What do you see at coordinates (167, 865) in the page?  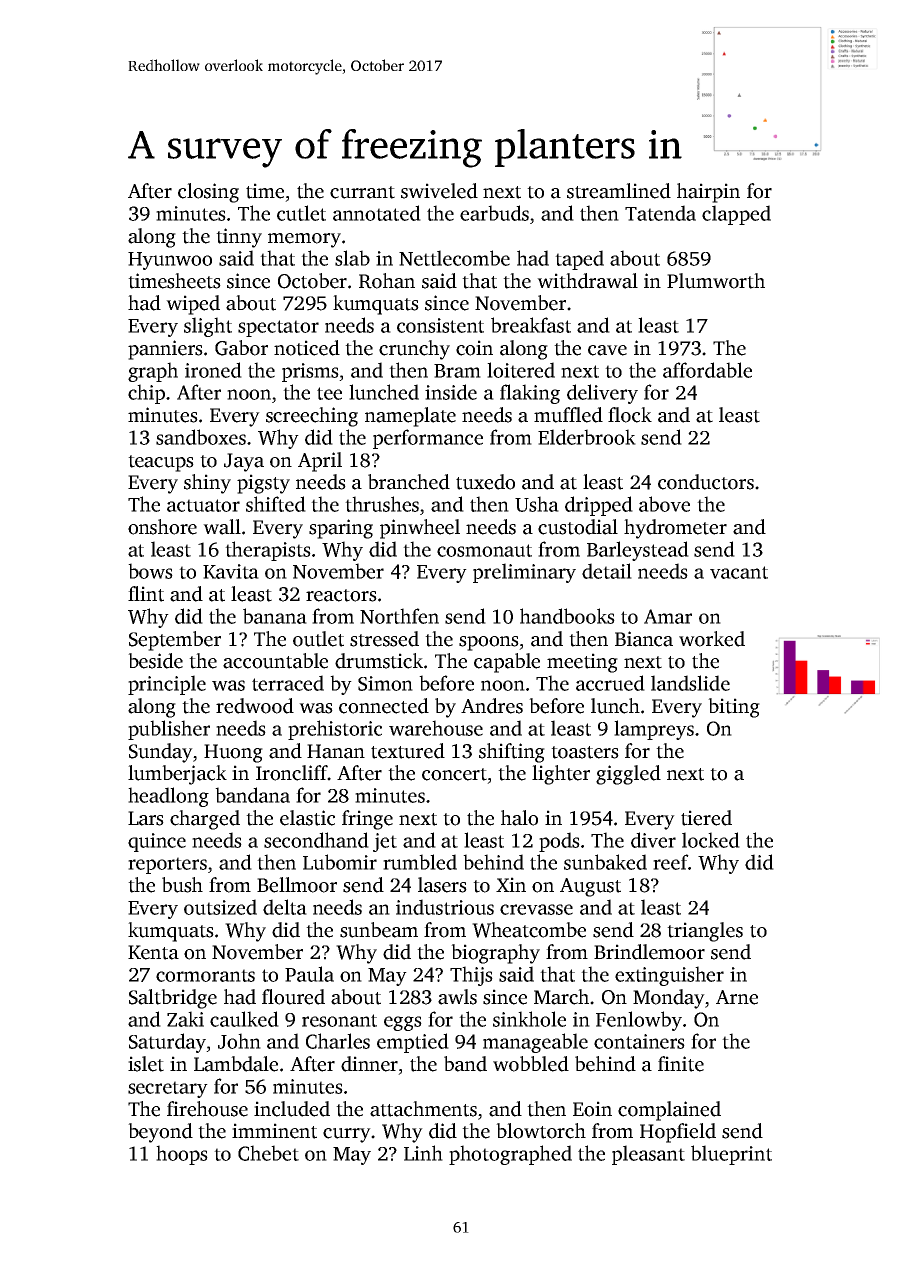 I see `reporters` at bounding box center [167, 865].
